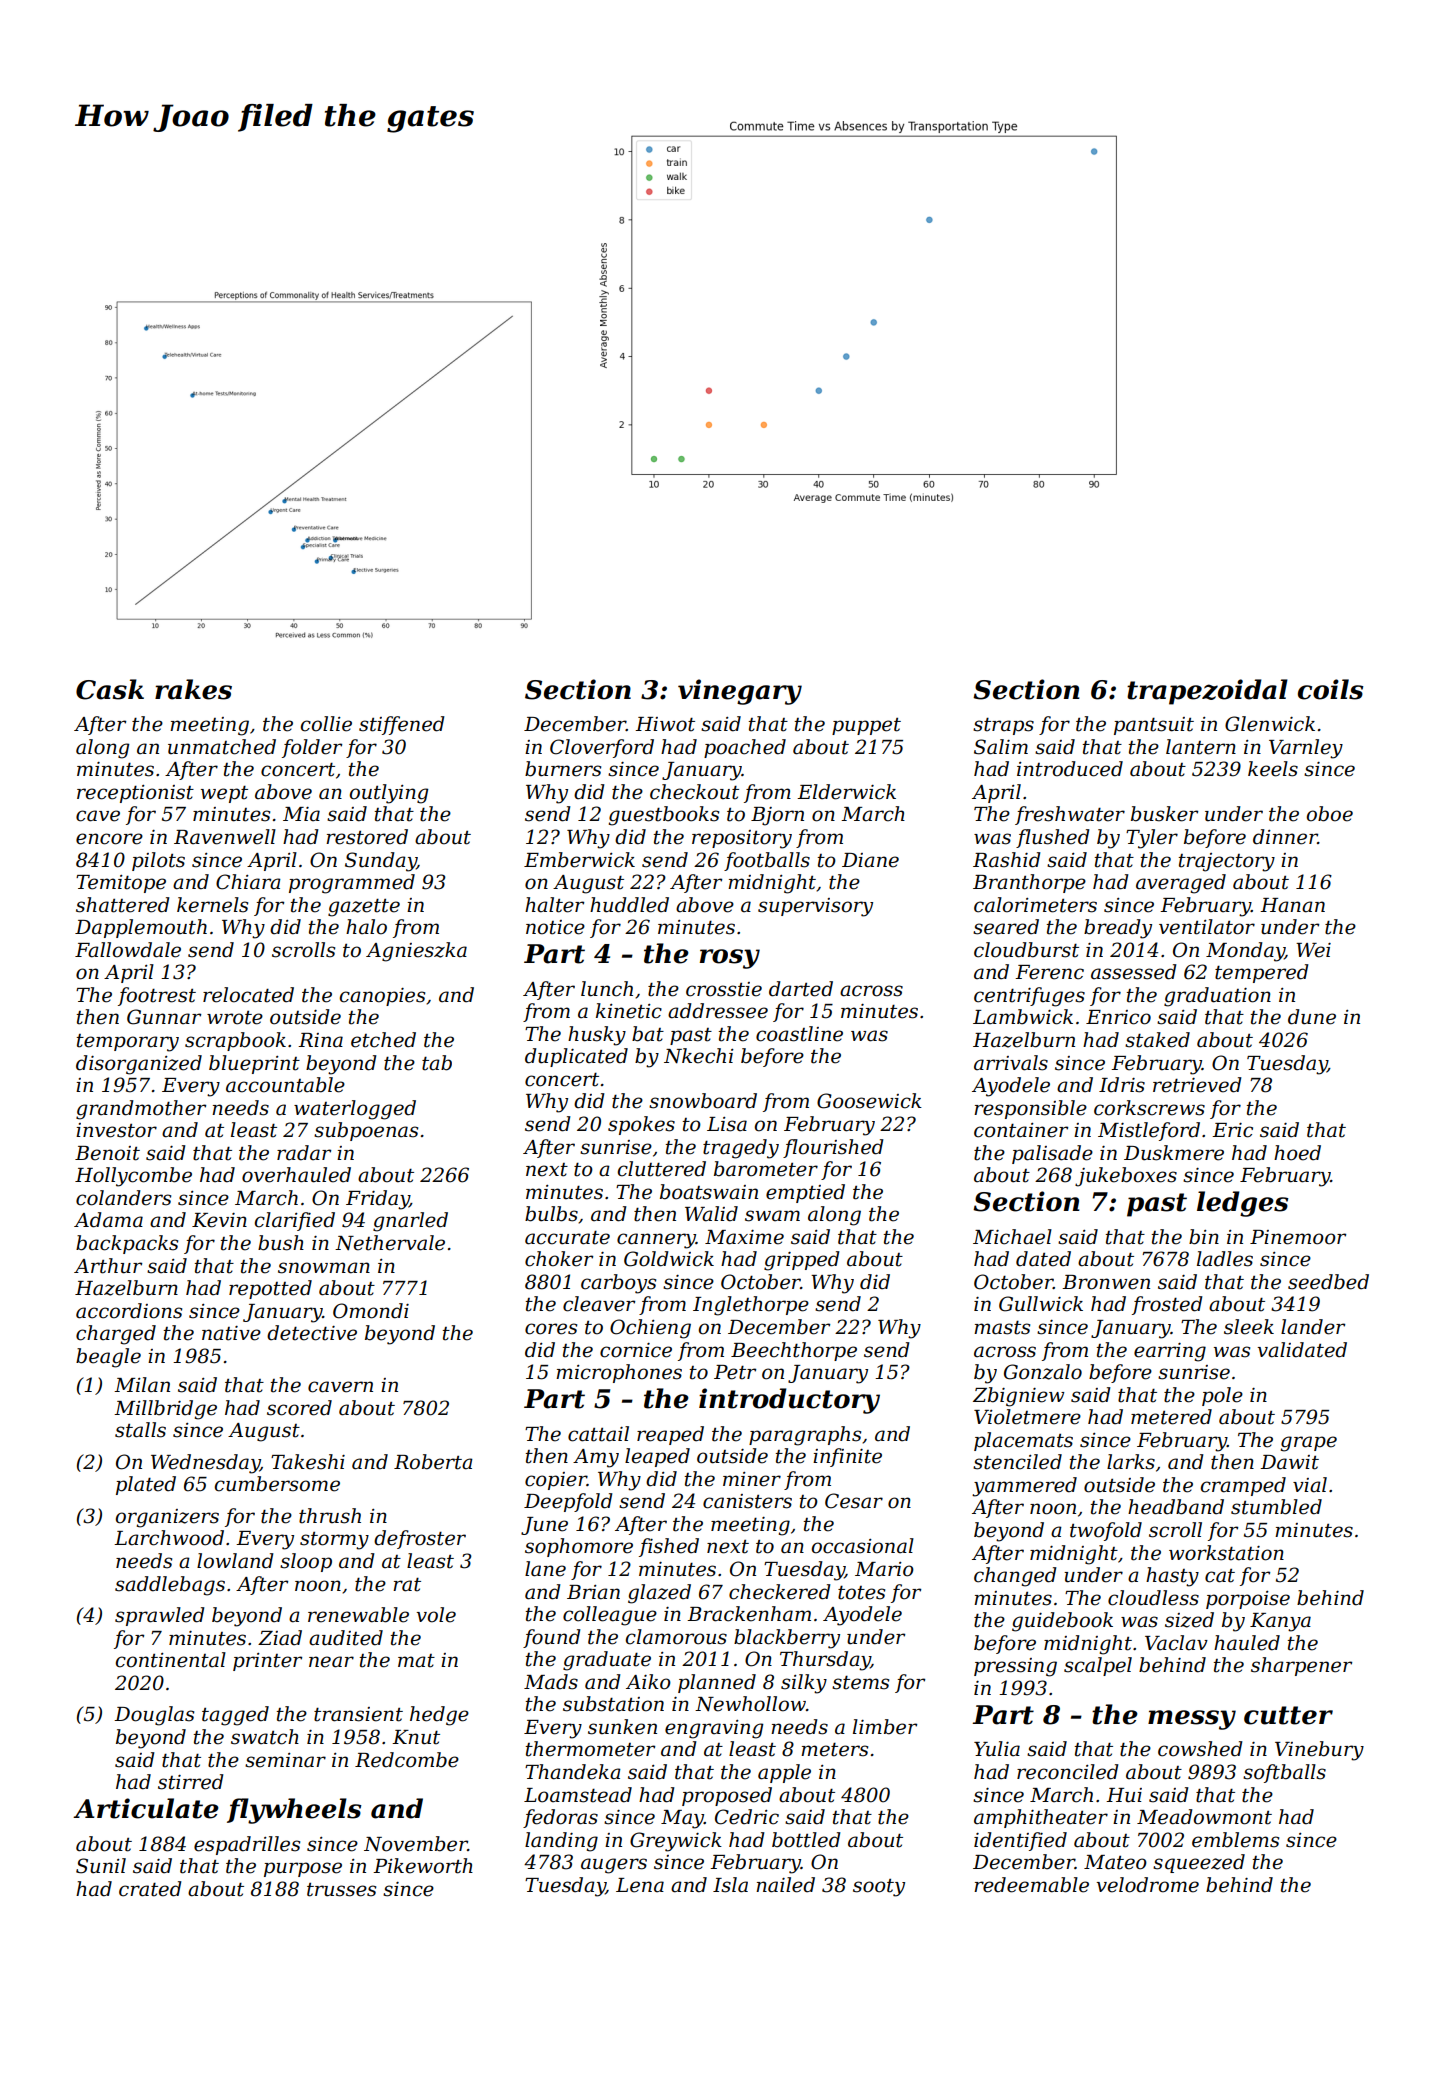  What do you see at coordinates (110, 689) in the screenshot?
I see `Cask` at bounding box center [110, 689].
